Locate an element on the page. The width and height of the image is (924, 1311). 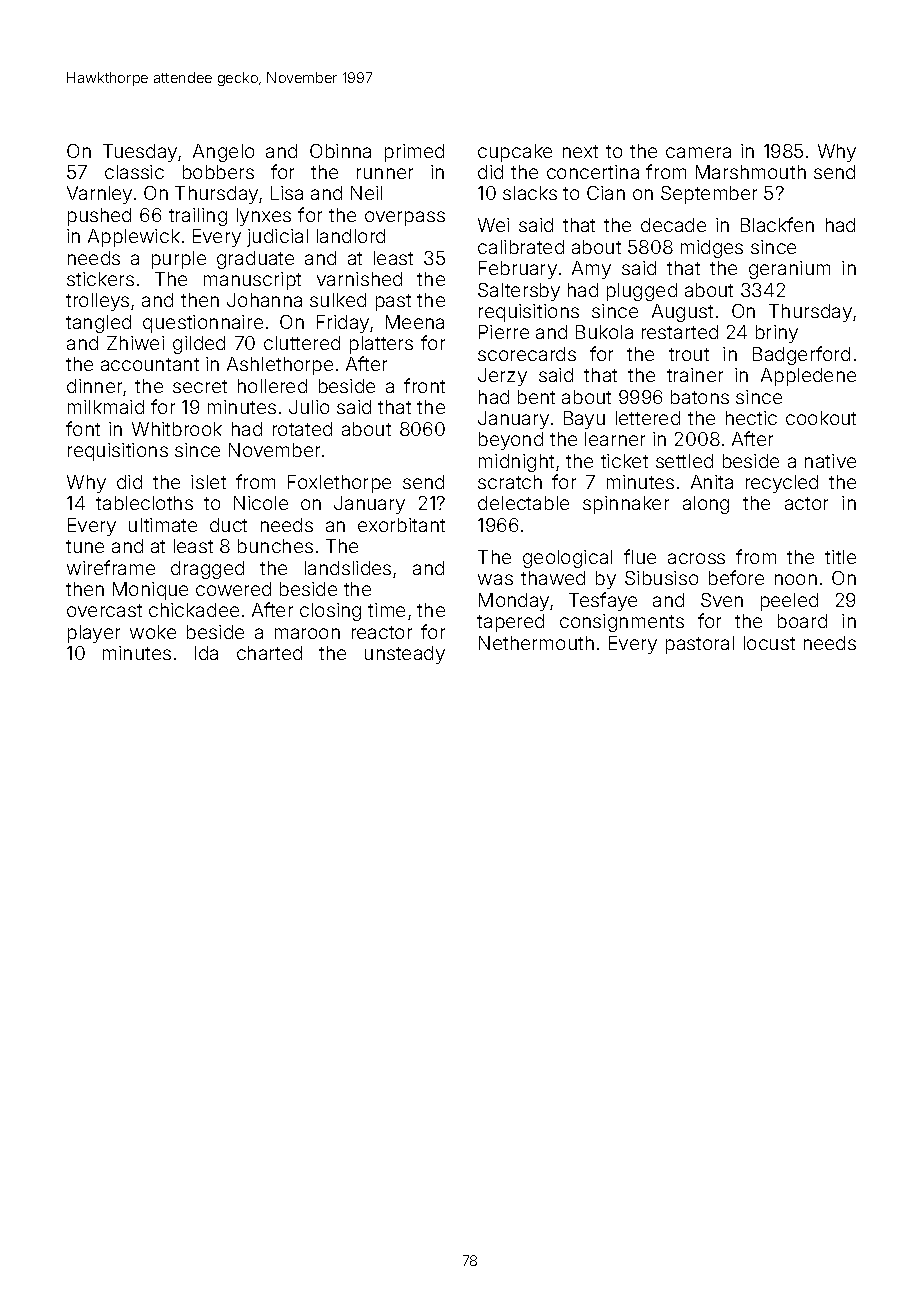
unsteady is located at coordinates (405, 655).
